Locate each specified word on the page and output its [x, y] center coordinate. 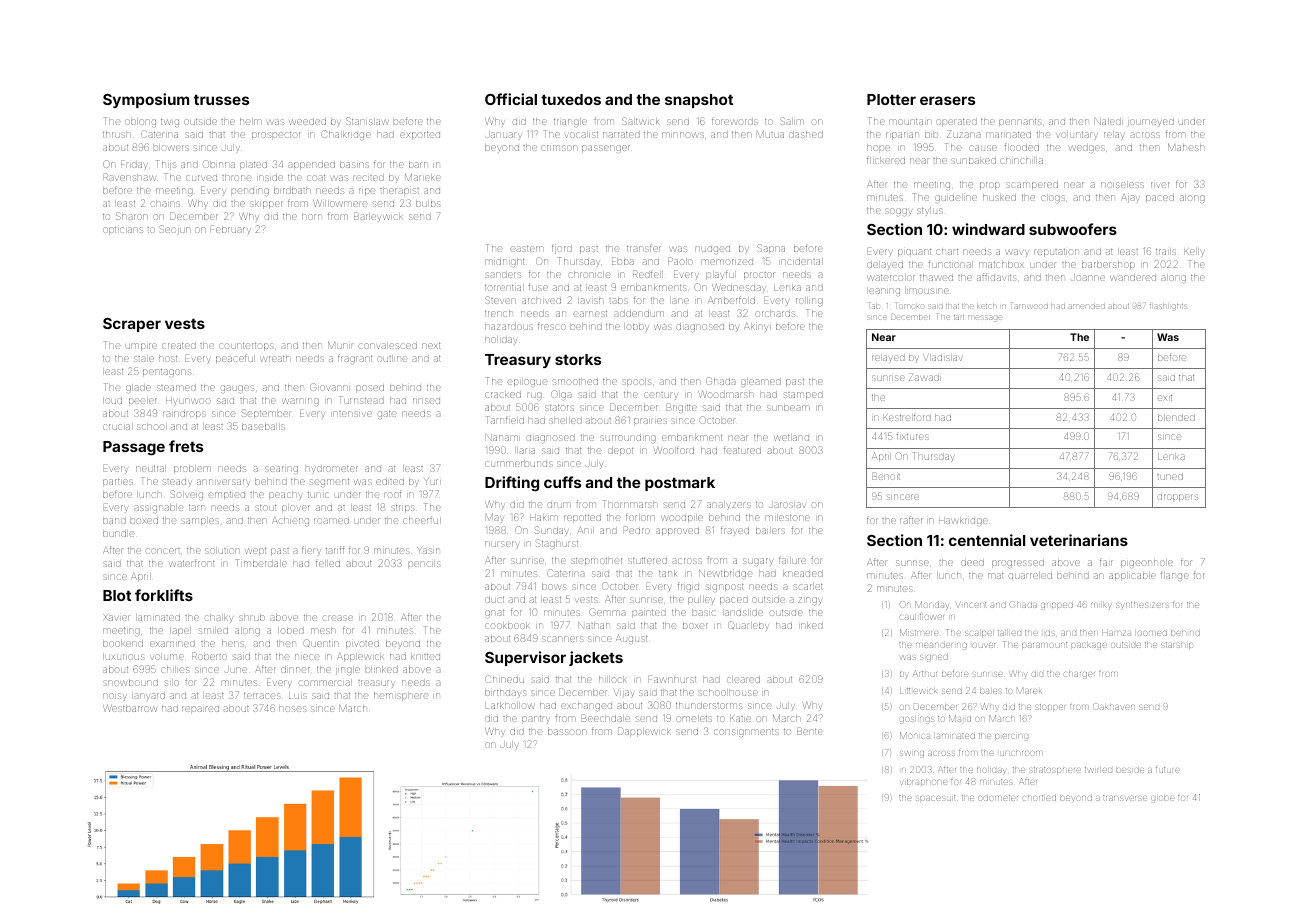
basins [354, 165]
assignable [159, 509]
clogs [1053, 199]
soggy [898, 212]
